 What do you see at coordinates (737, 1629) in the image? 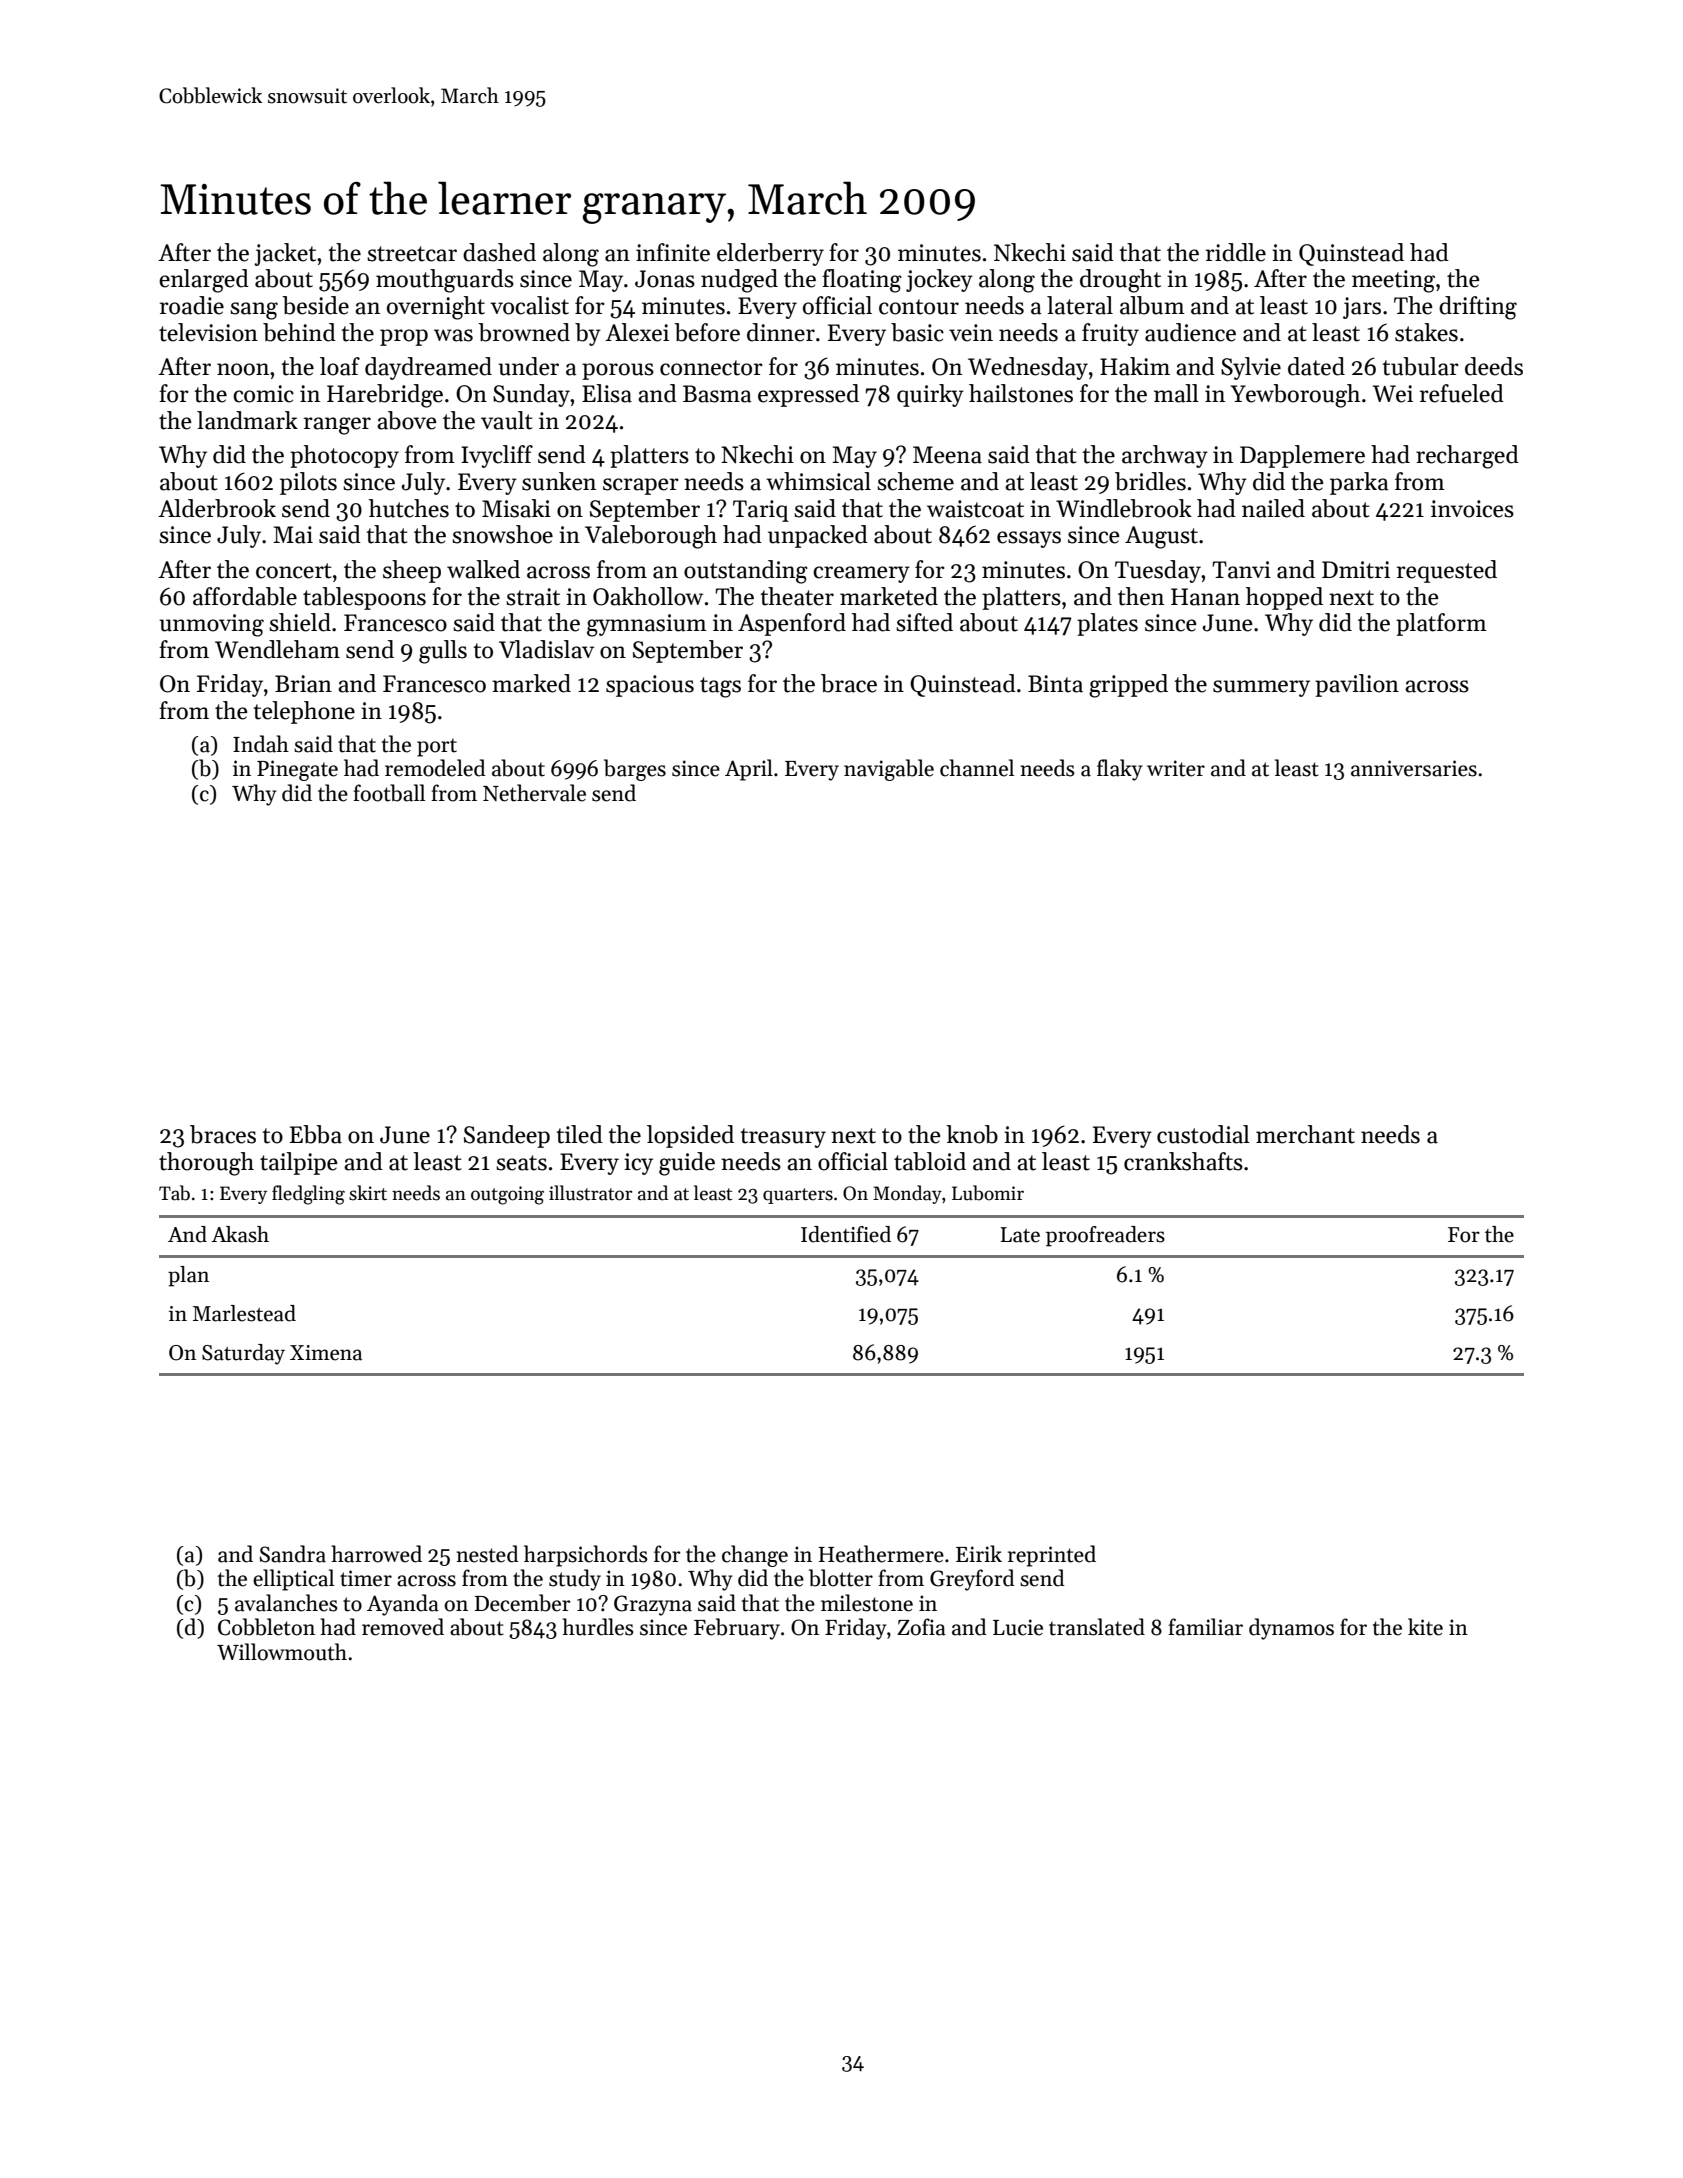
I see `February` at bounding box center [737, 1629].
